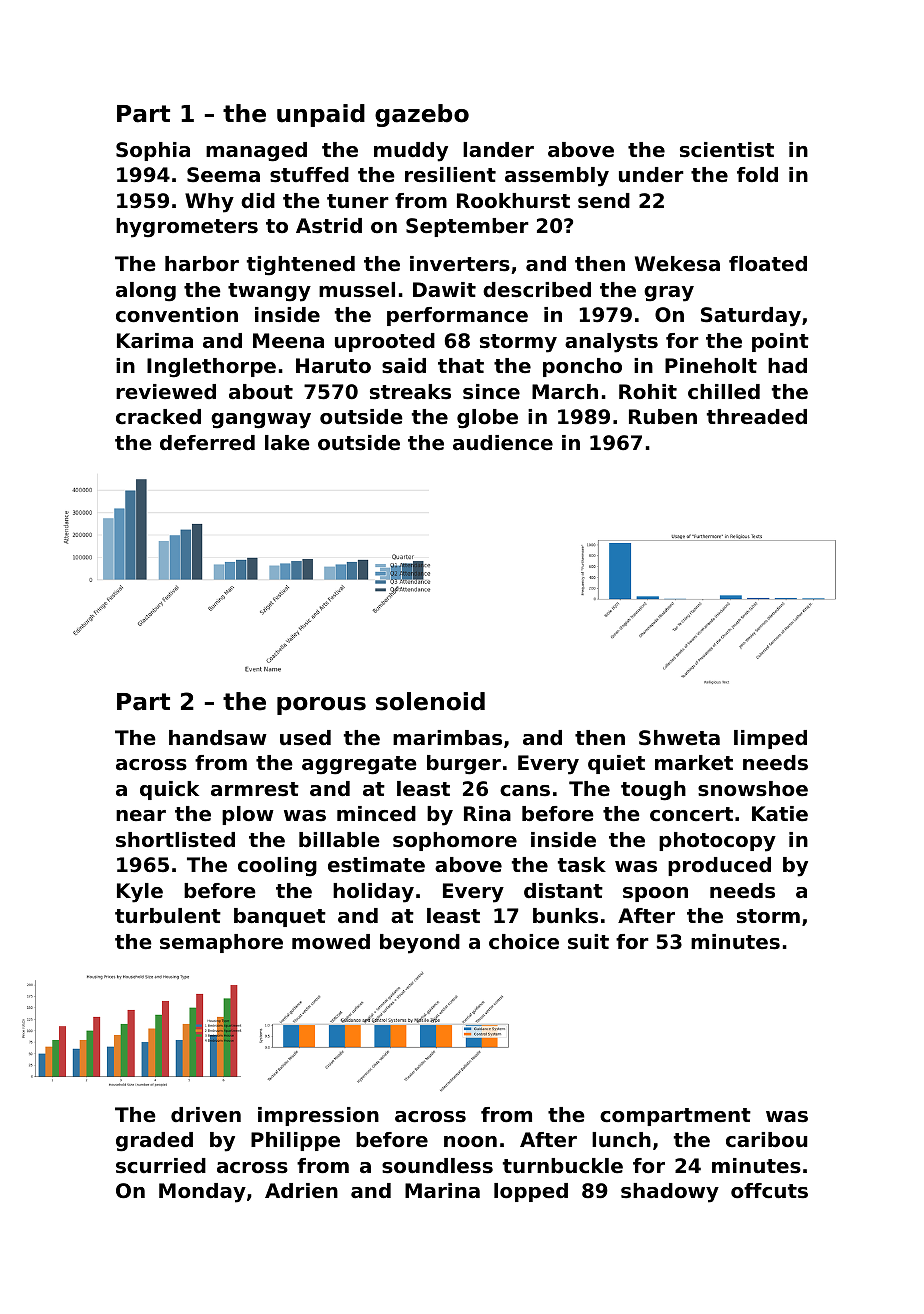 The height and width of the screenshot is (1314, 924). Describe the element at coordinates (420, 944) in the screenshot. I see `beyond` at that location.
